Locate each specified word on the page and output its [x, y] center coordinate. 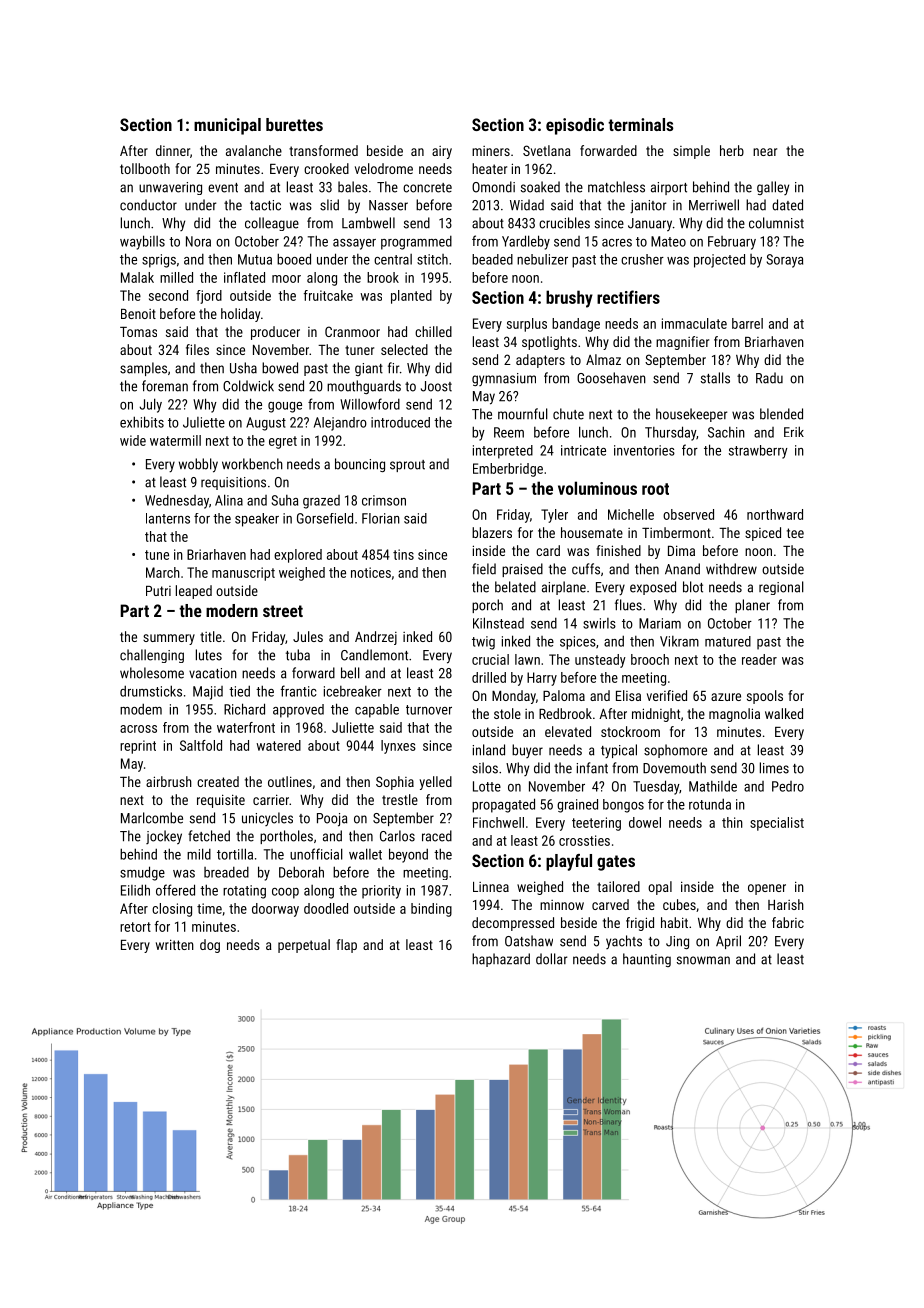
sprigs [159, 261]
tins [403, 554]
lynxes [398, 747]
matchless [616, 187]
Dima [681, 550]
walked [784, 713]
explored [298, 556]
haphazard [501, 960]
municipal [227, 126]
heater [489, 168]
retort [135, 927]
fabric [788, 922]
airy [442, 152]
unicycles [267, 819]
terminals [640, 124]
